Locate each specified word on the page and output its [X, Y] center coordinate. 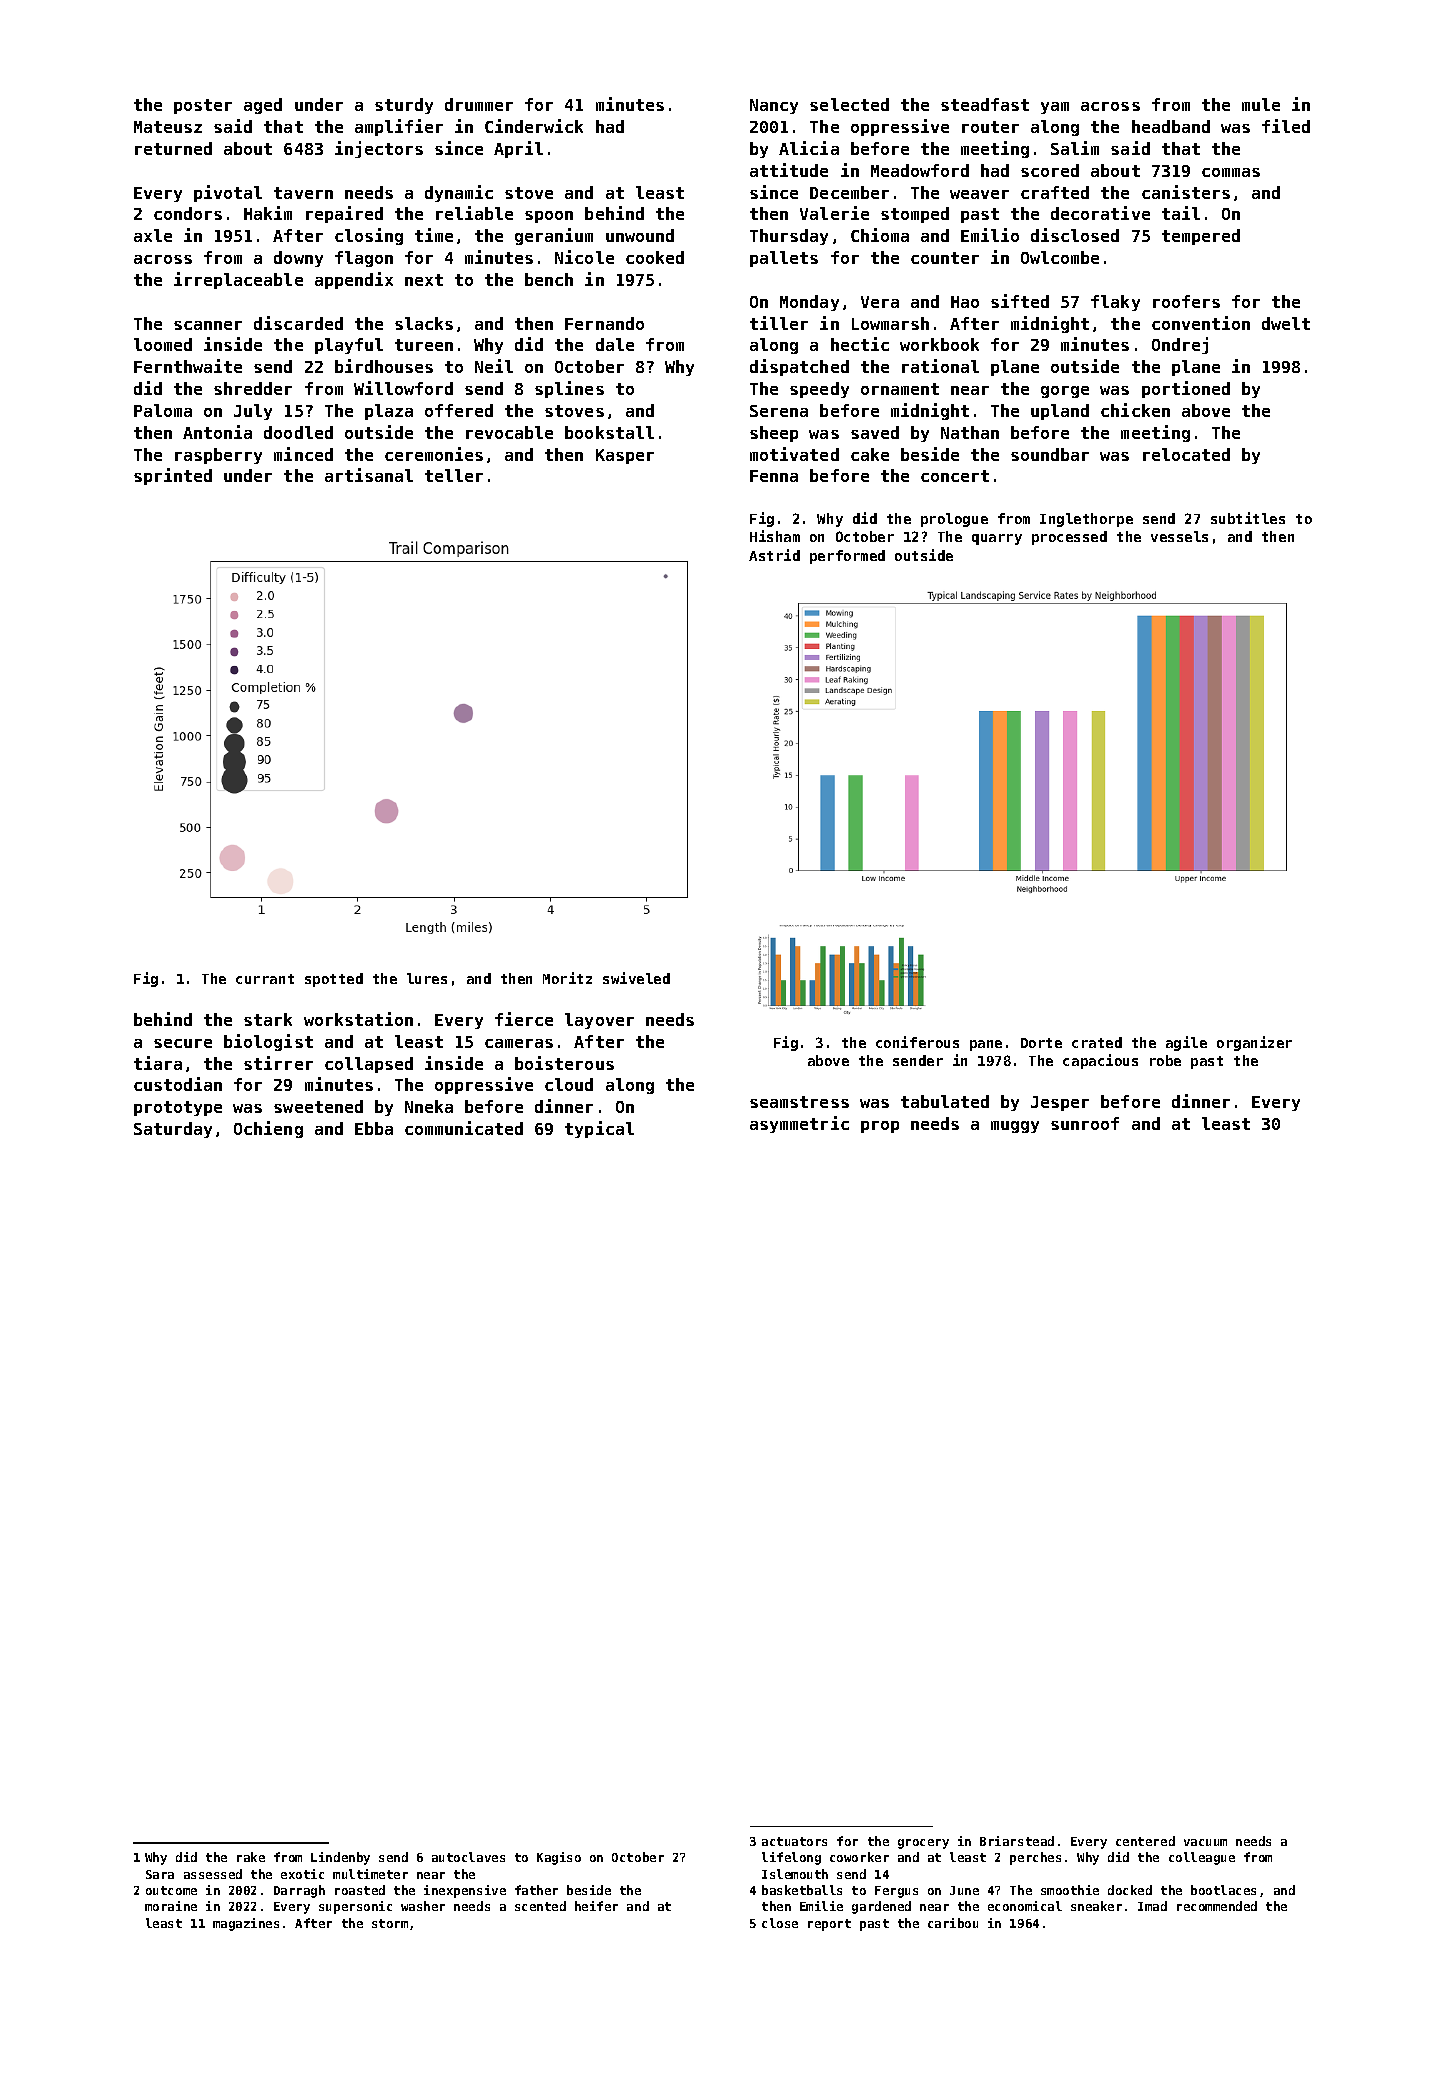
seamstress [799, 1102]
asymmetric [799, 1124]
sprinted [173, 476]
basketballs [802, 1890]
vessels [1179, 536]
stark [268, 1019]
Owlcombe [1060, 257]
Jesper [1060, 1103]
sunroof [1085, 1123]
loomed [163, 344]
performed [847, 557]
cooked [655, 257]
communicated [464, 1128]
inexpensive [465, 1891]
